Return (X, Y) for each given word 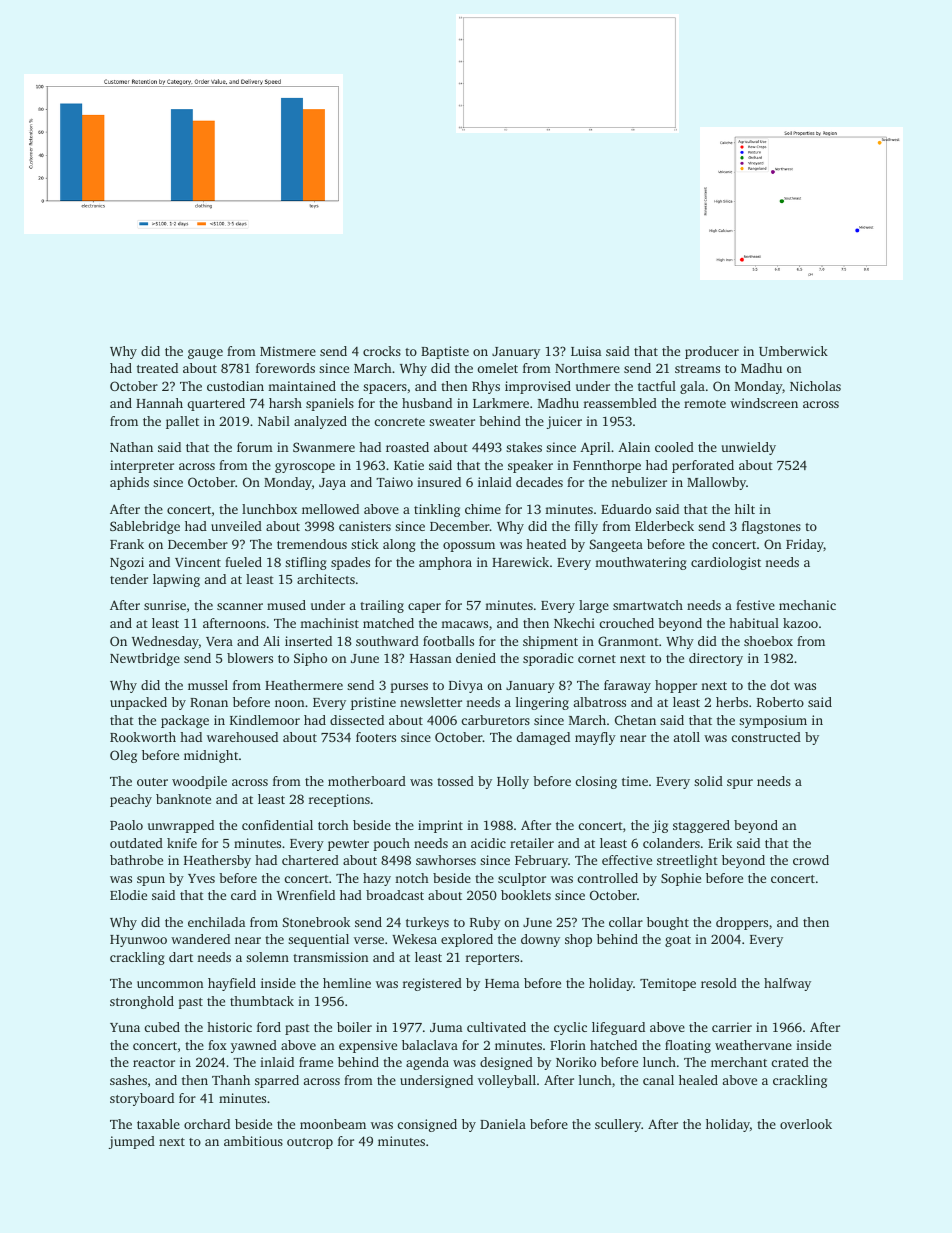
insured (439, 482)
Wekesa (414, 939)
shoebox (768, 641)
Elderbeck (664, 526)
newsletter (431, 702)
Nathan (131, 447)
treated (157, 368)
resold (719, 983)
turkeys (427, 923)
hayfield (232, 984)
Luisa (586, 351)
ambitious (253, 1141)
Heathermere (304, 685)
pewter (348, 845)
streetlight (687, 861)
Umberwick (793, 351)
